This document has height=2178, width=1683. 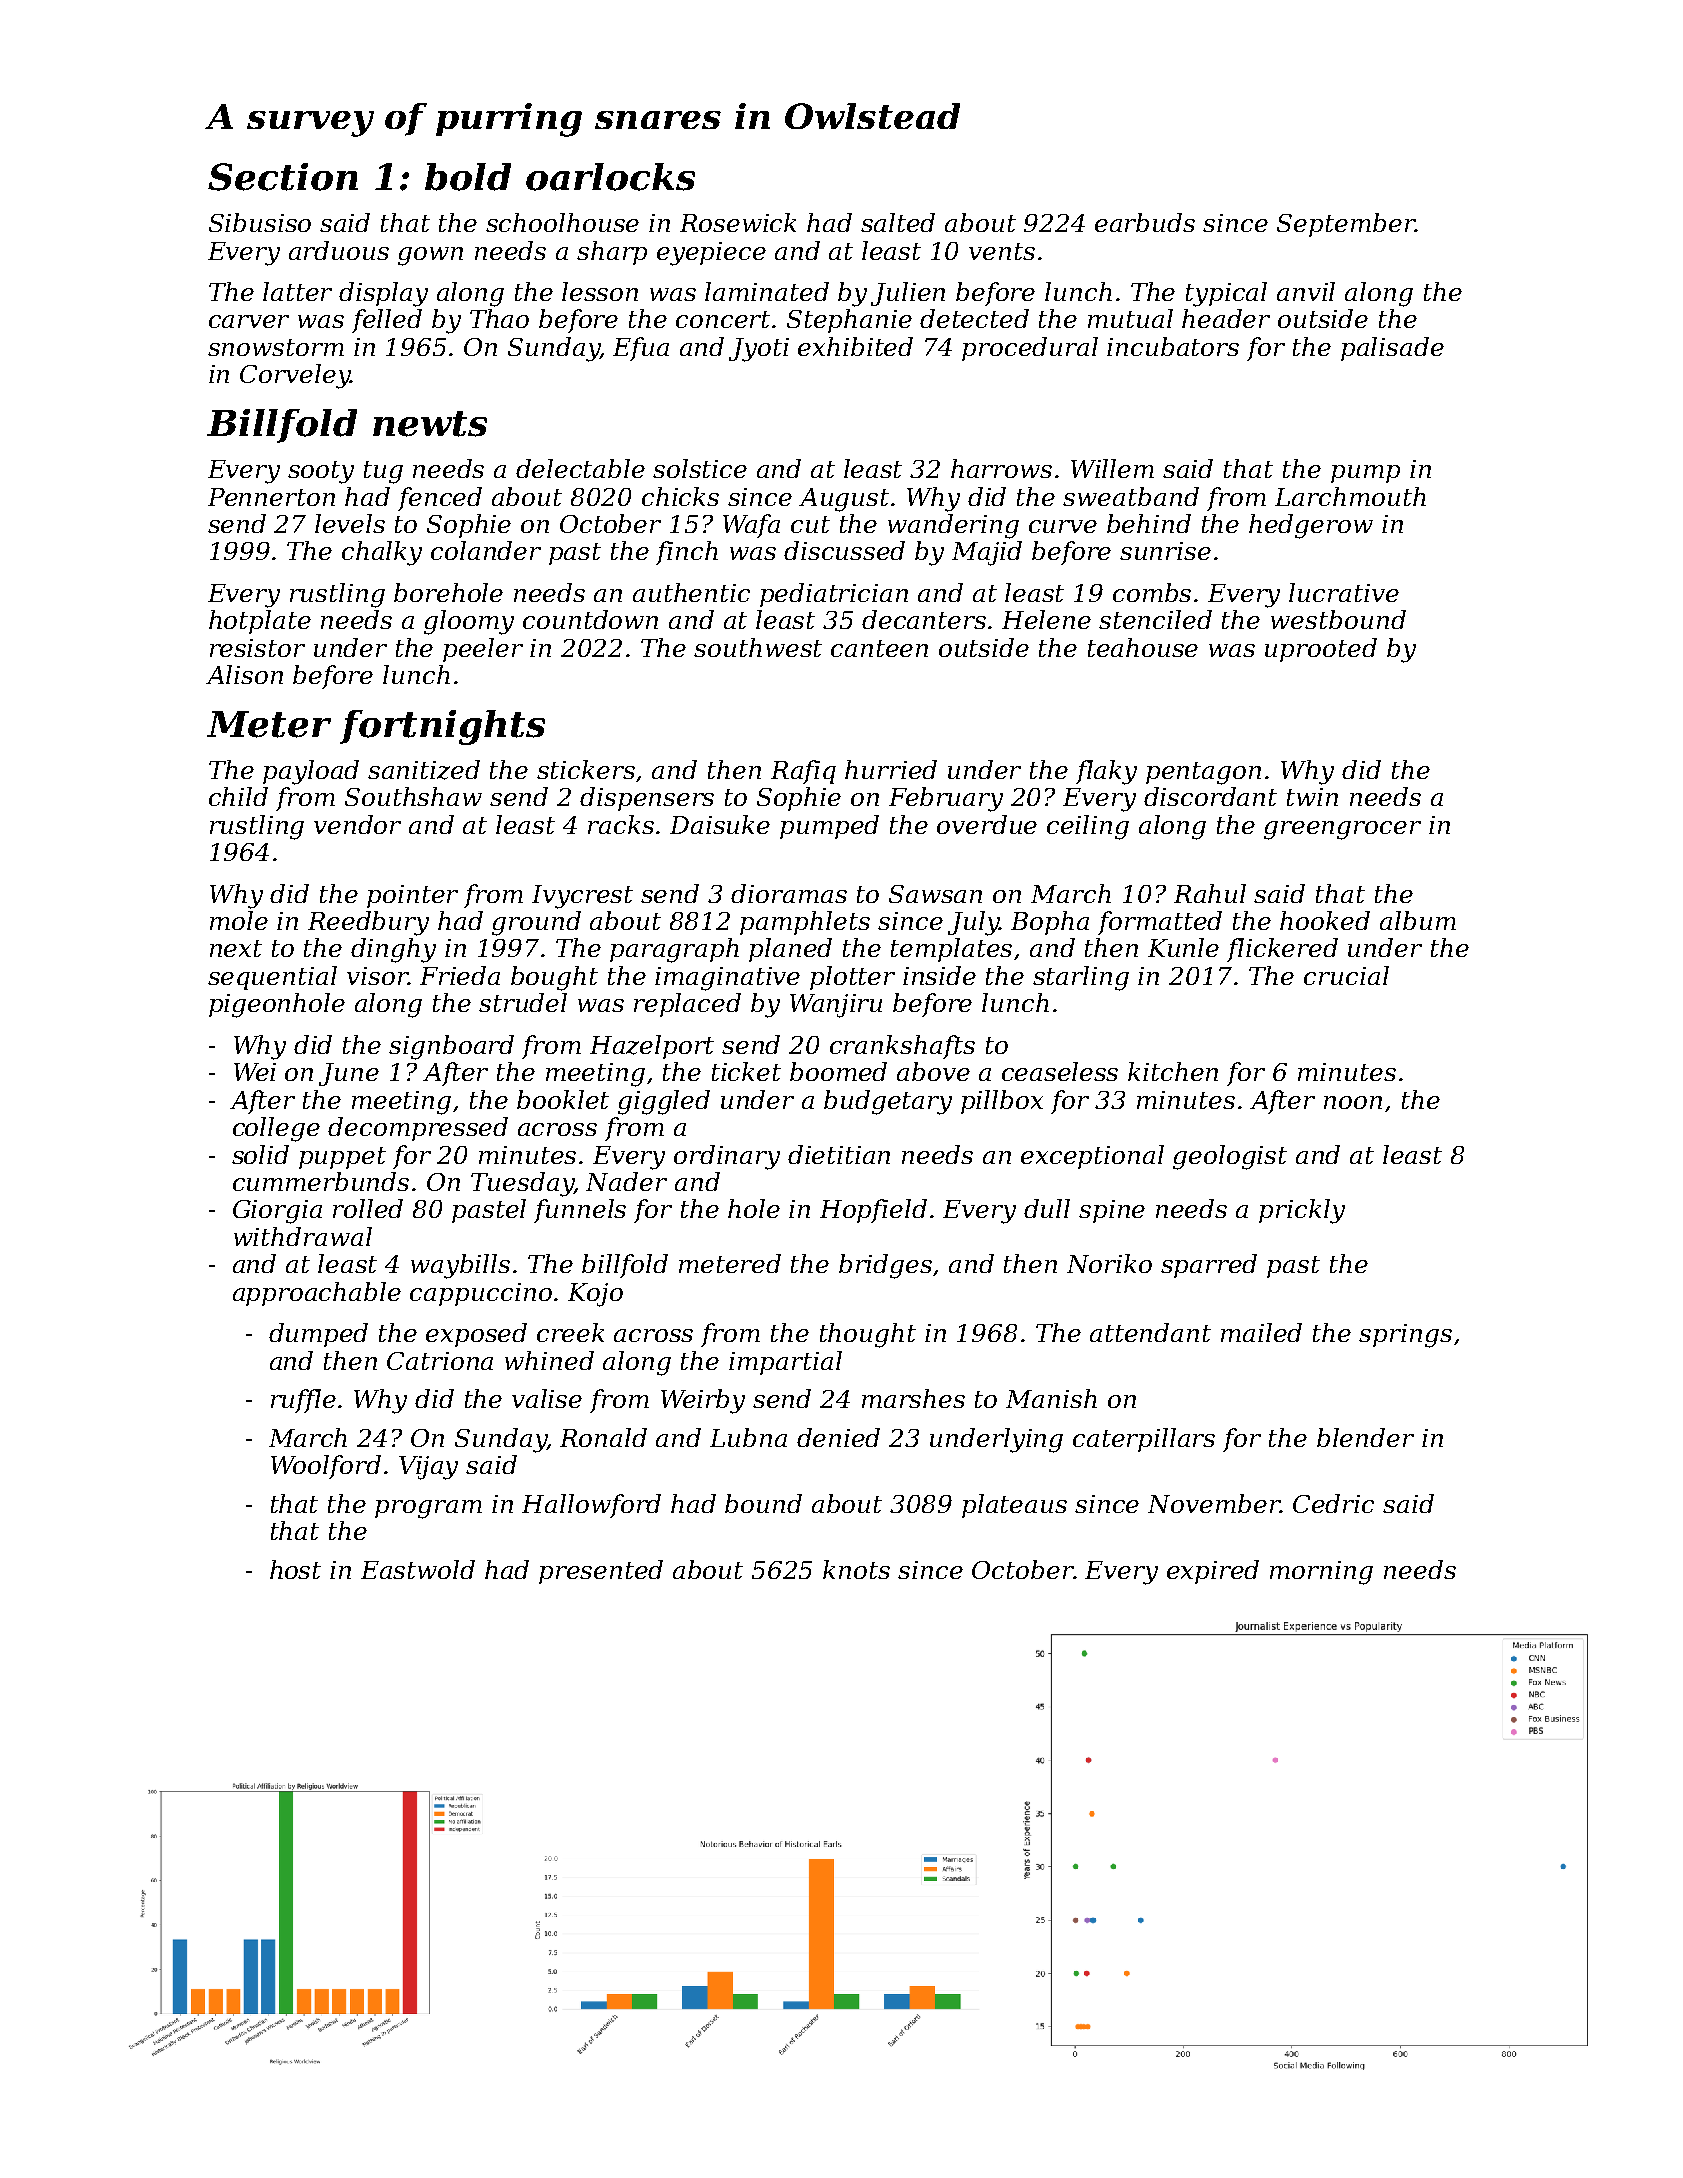 I want to click on palisade, so click(x=1392, y=349).
